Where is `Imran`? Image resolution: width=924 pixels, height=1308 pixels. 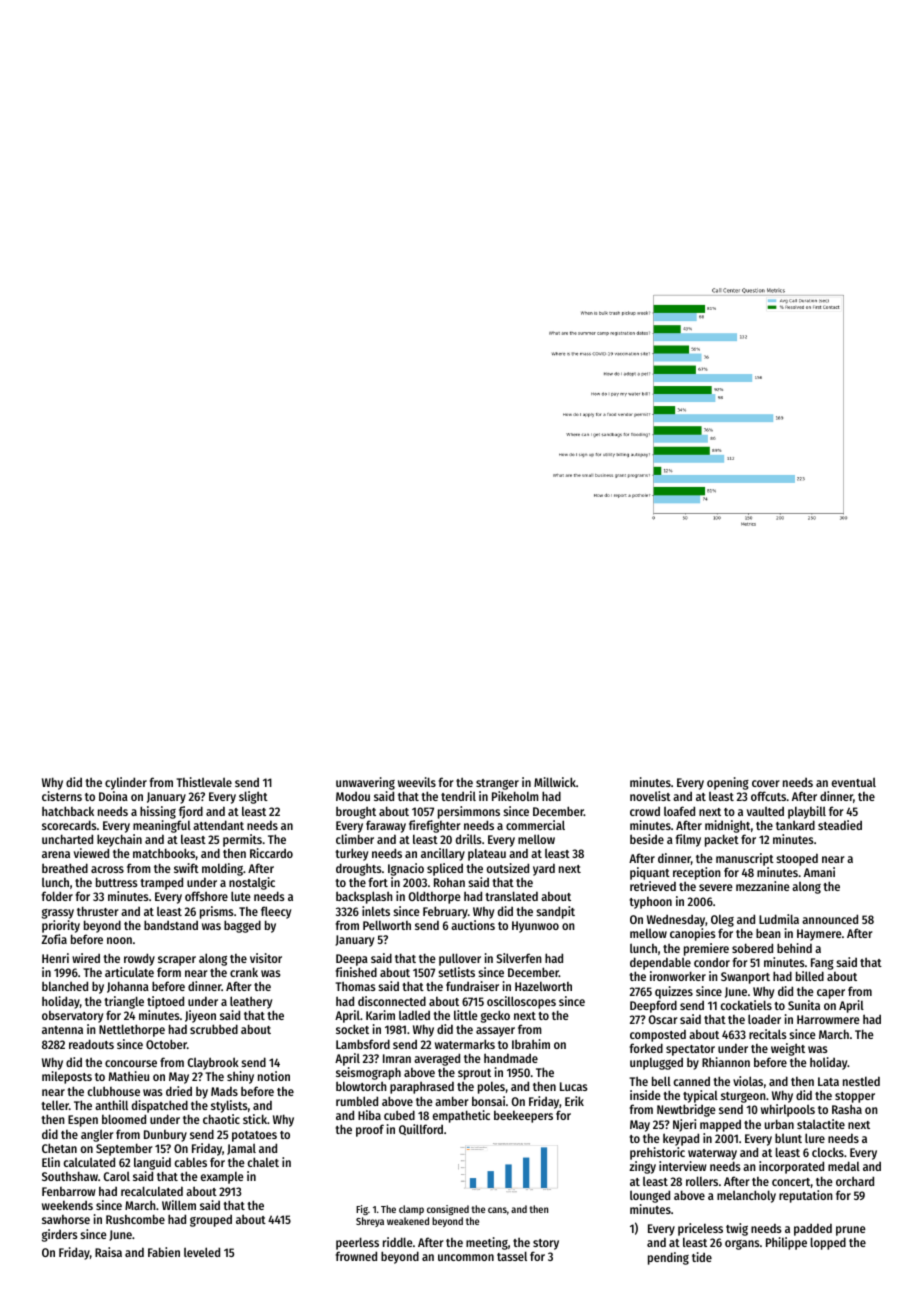
Imran is located at coordinates (397, 1058).
